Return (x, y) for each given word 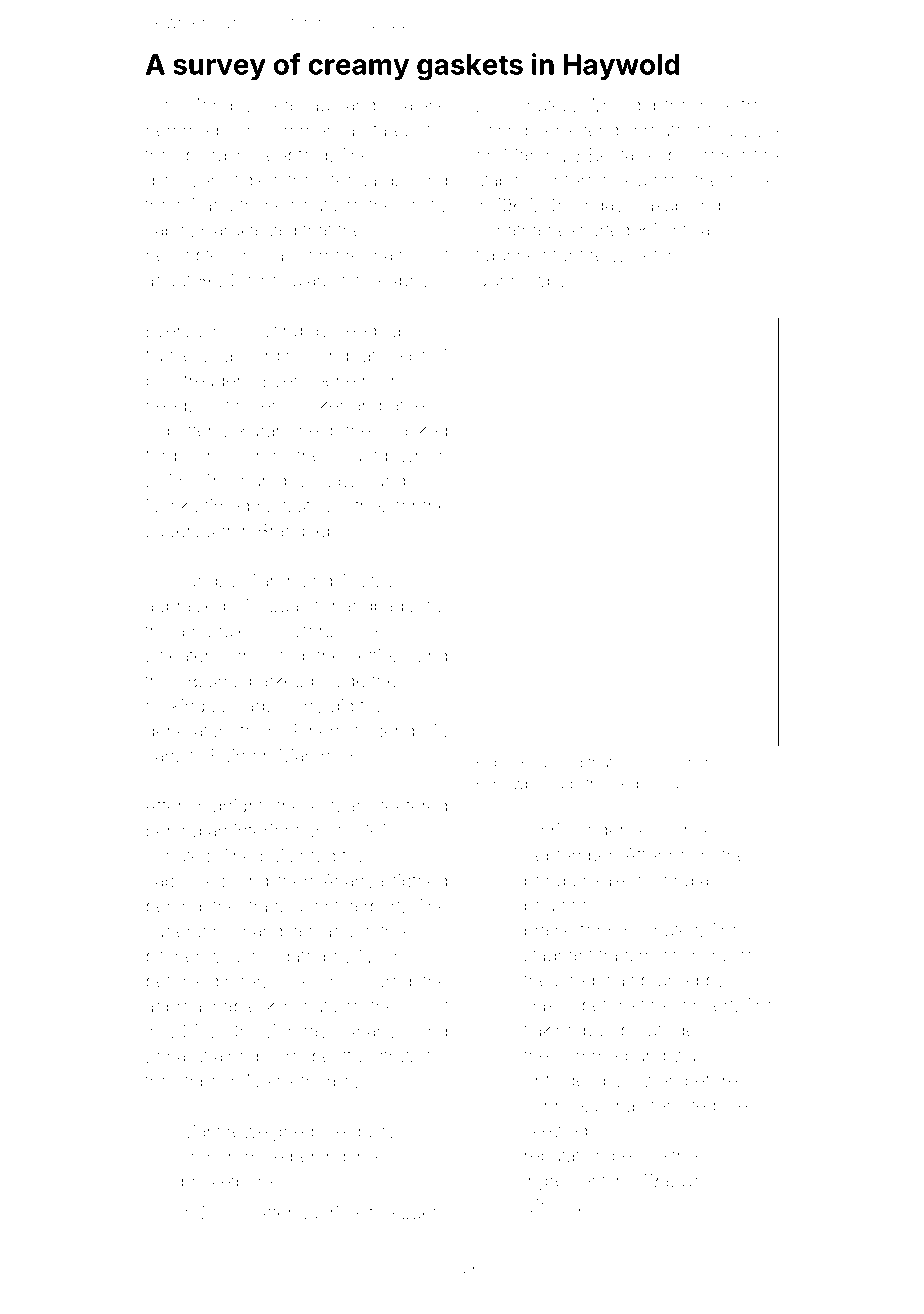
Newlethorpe (300, 1082)
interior (262, 831)
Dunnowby (521, 282)
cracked (415, 430)
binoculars (289, 280)
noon (690, 856)
